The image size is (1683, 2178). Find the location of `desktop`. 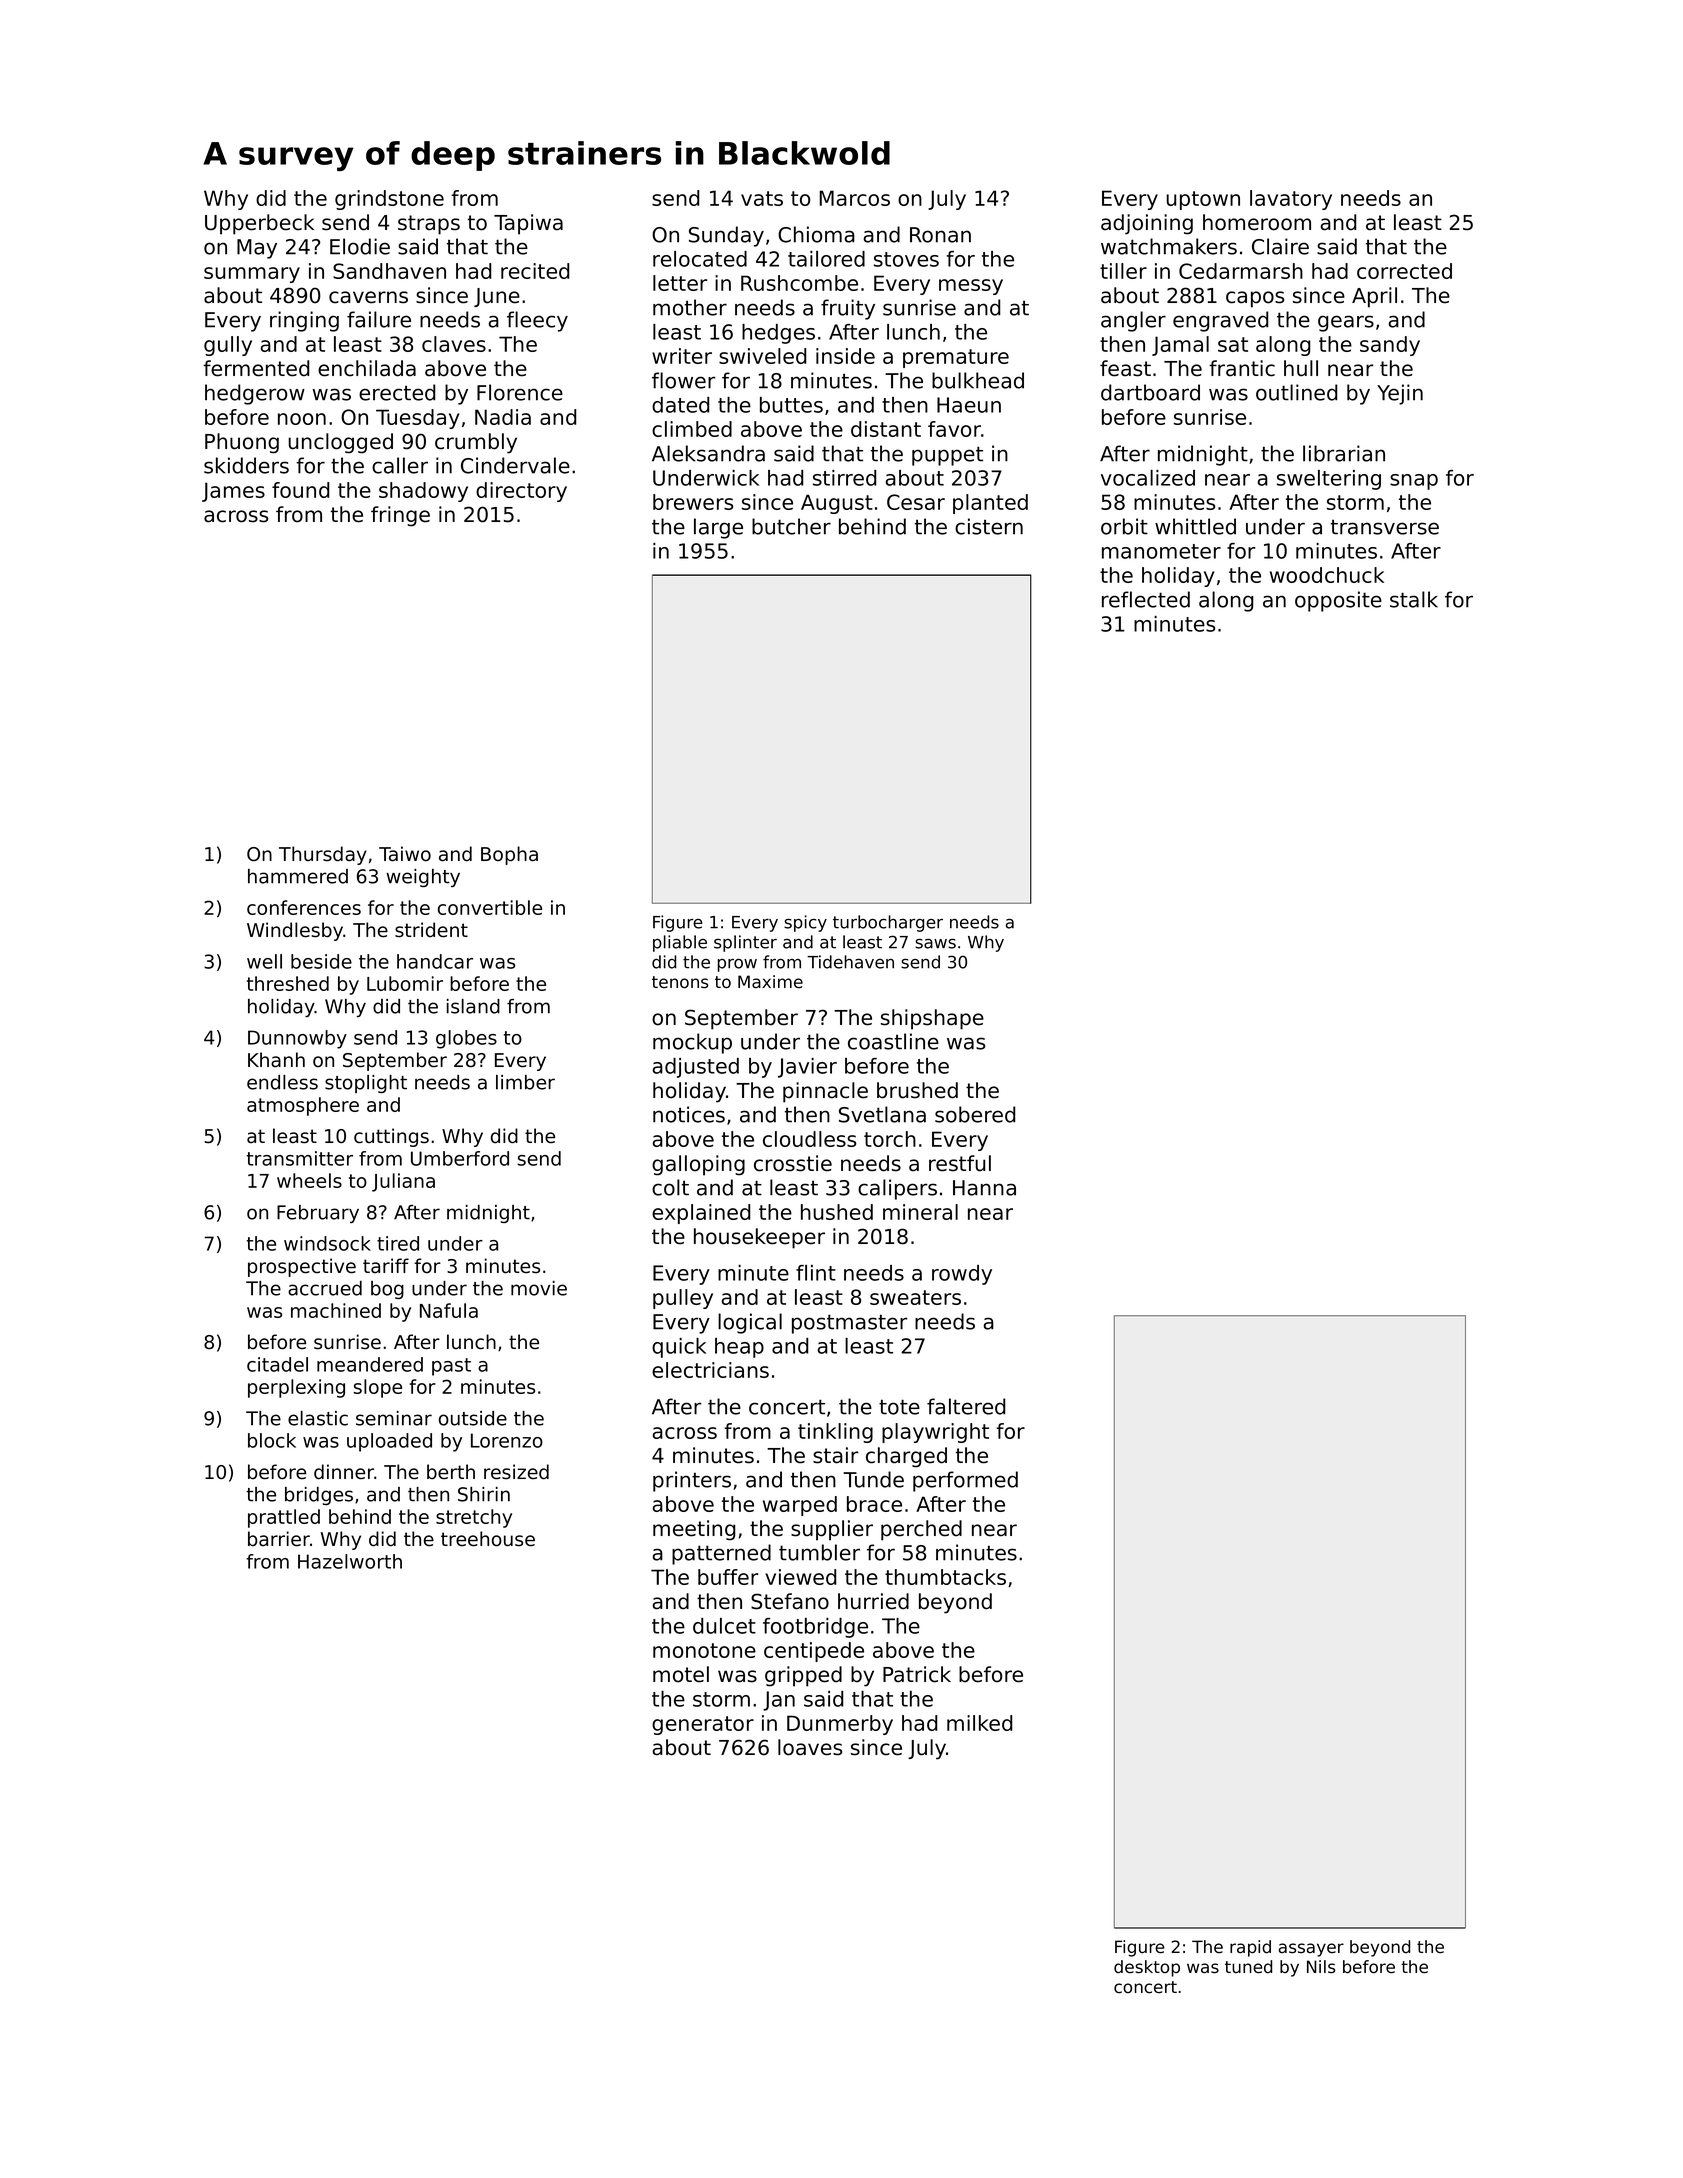

desktop is located at coordinates (1147, 1968).
